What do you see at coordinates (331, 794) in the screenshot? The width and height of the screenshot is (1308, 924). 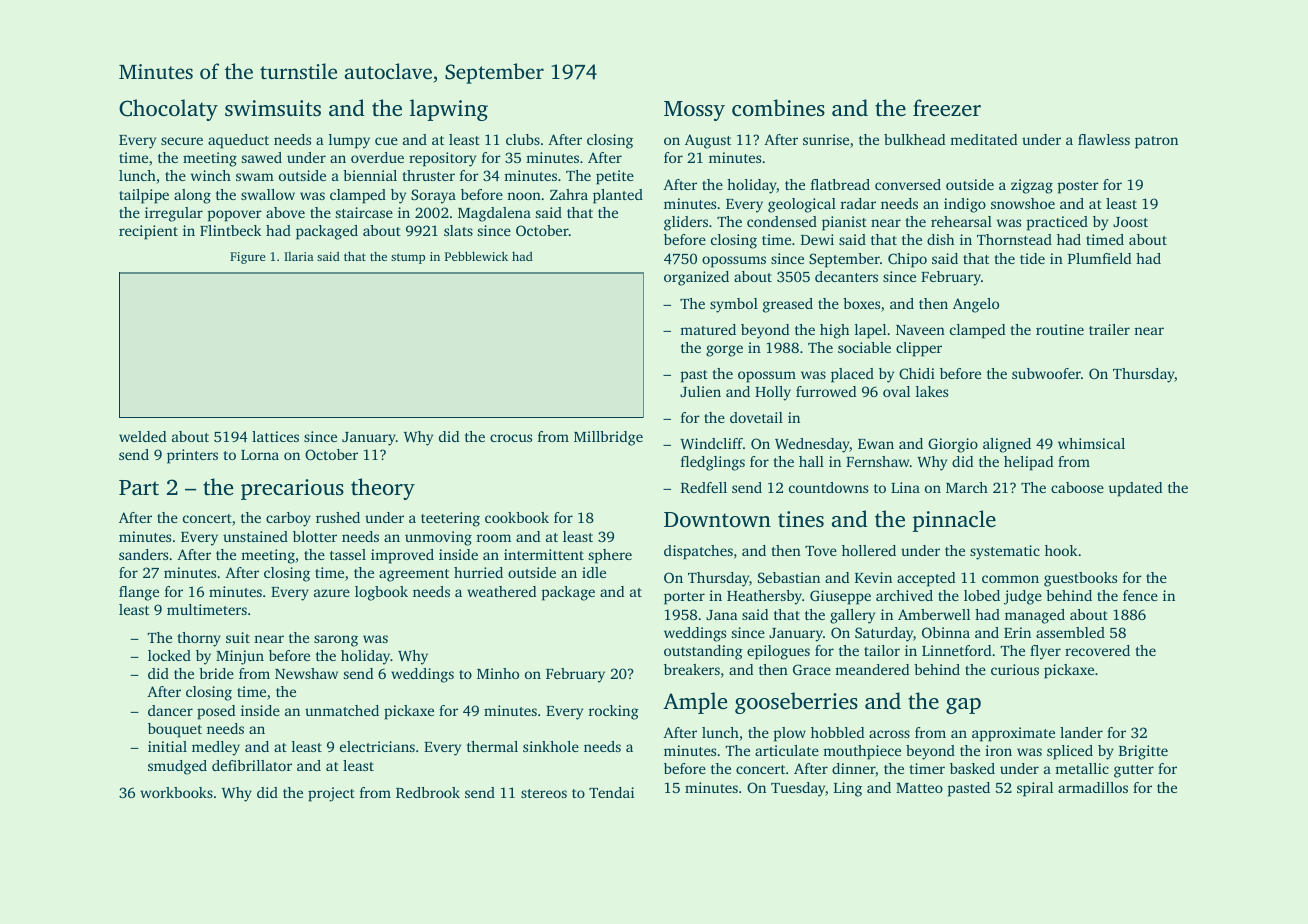 I see `project` at bounding box center [331, 794].
